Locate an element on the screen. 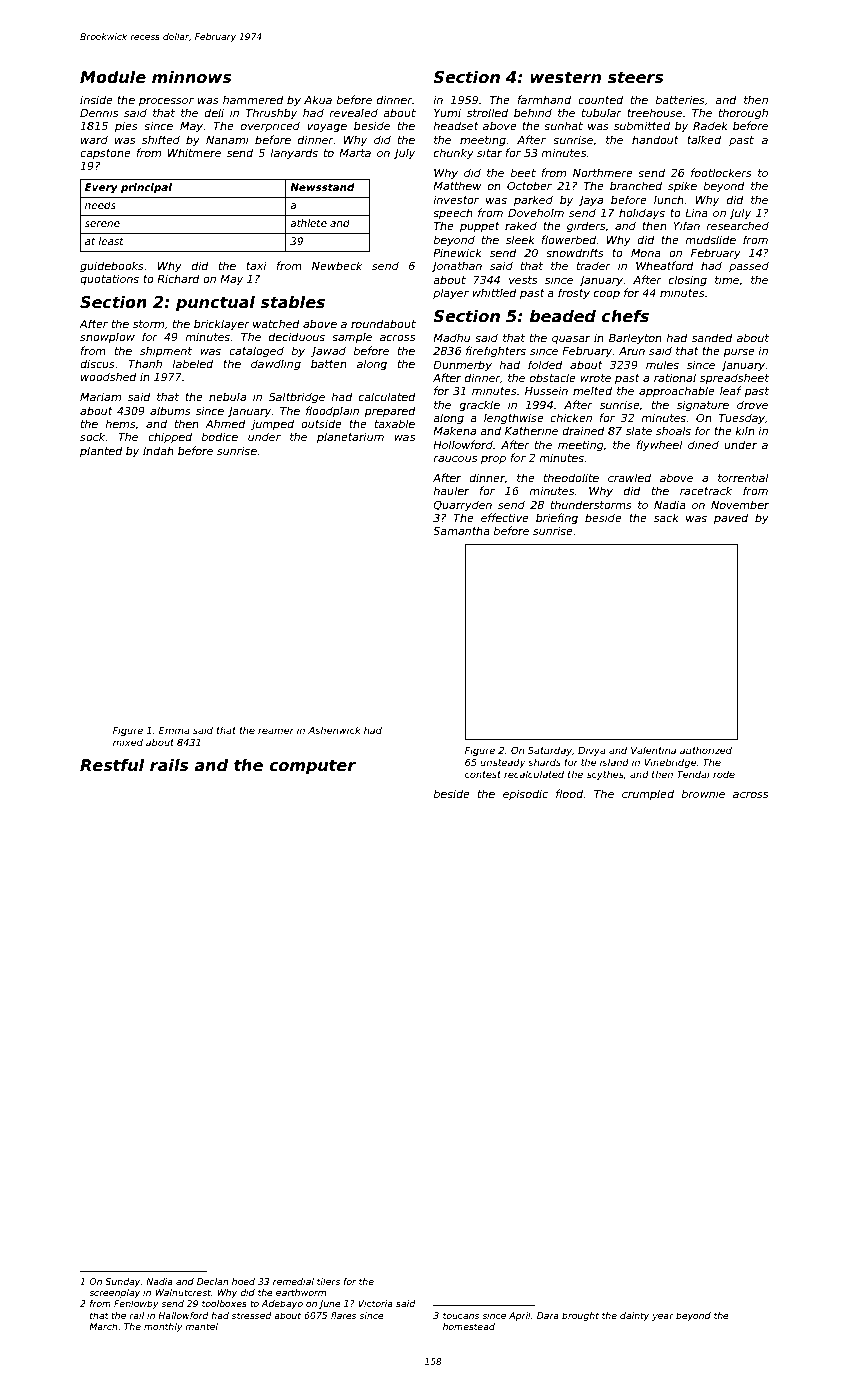 The height and width of the screenshot is (1400, 849). episodic is located at coordinates (525, 794).
